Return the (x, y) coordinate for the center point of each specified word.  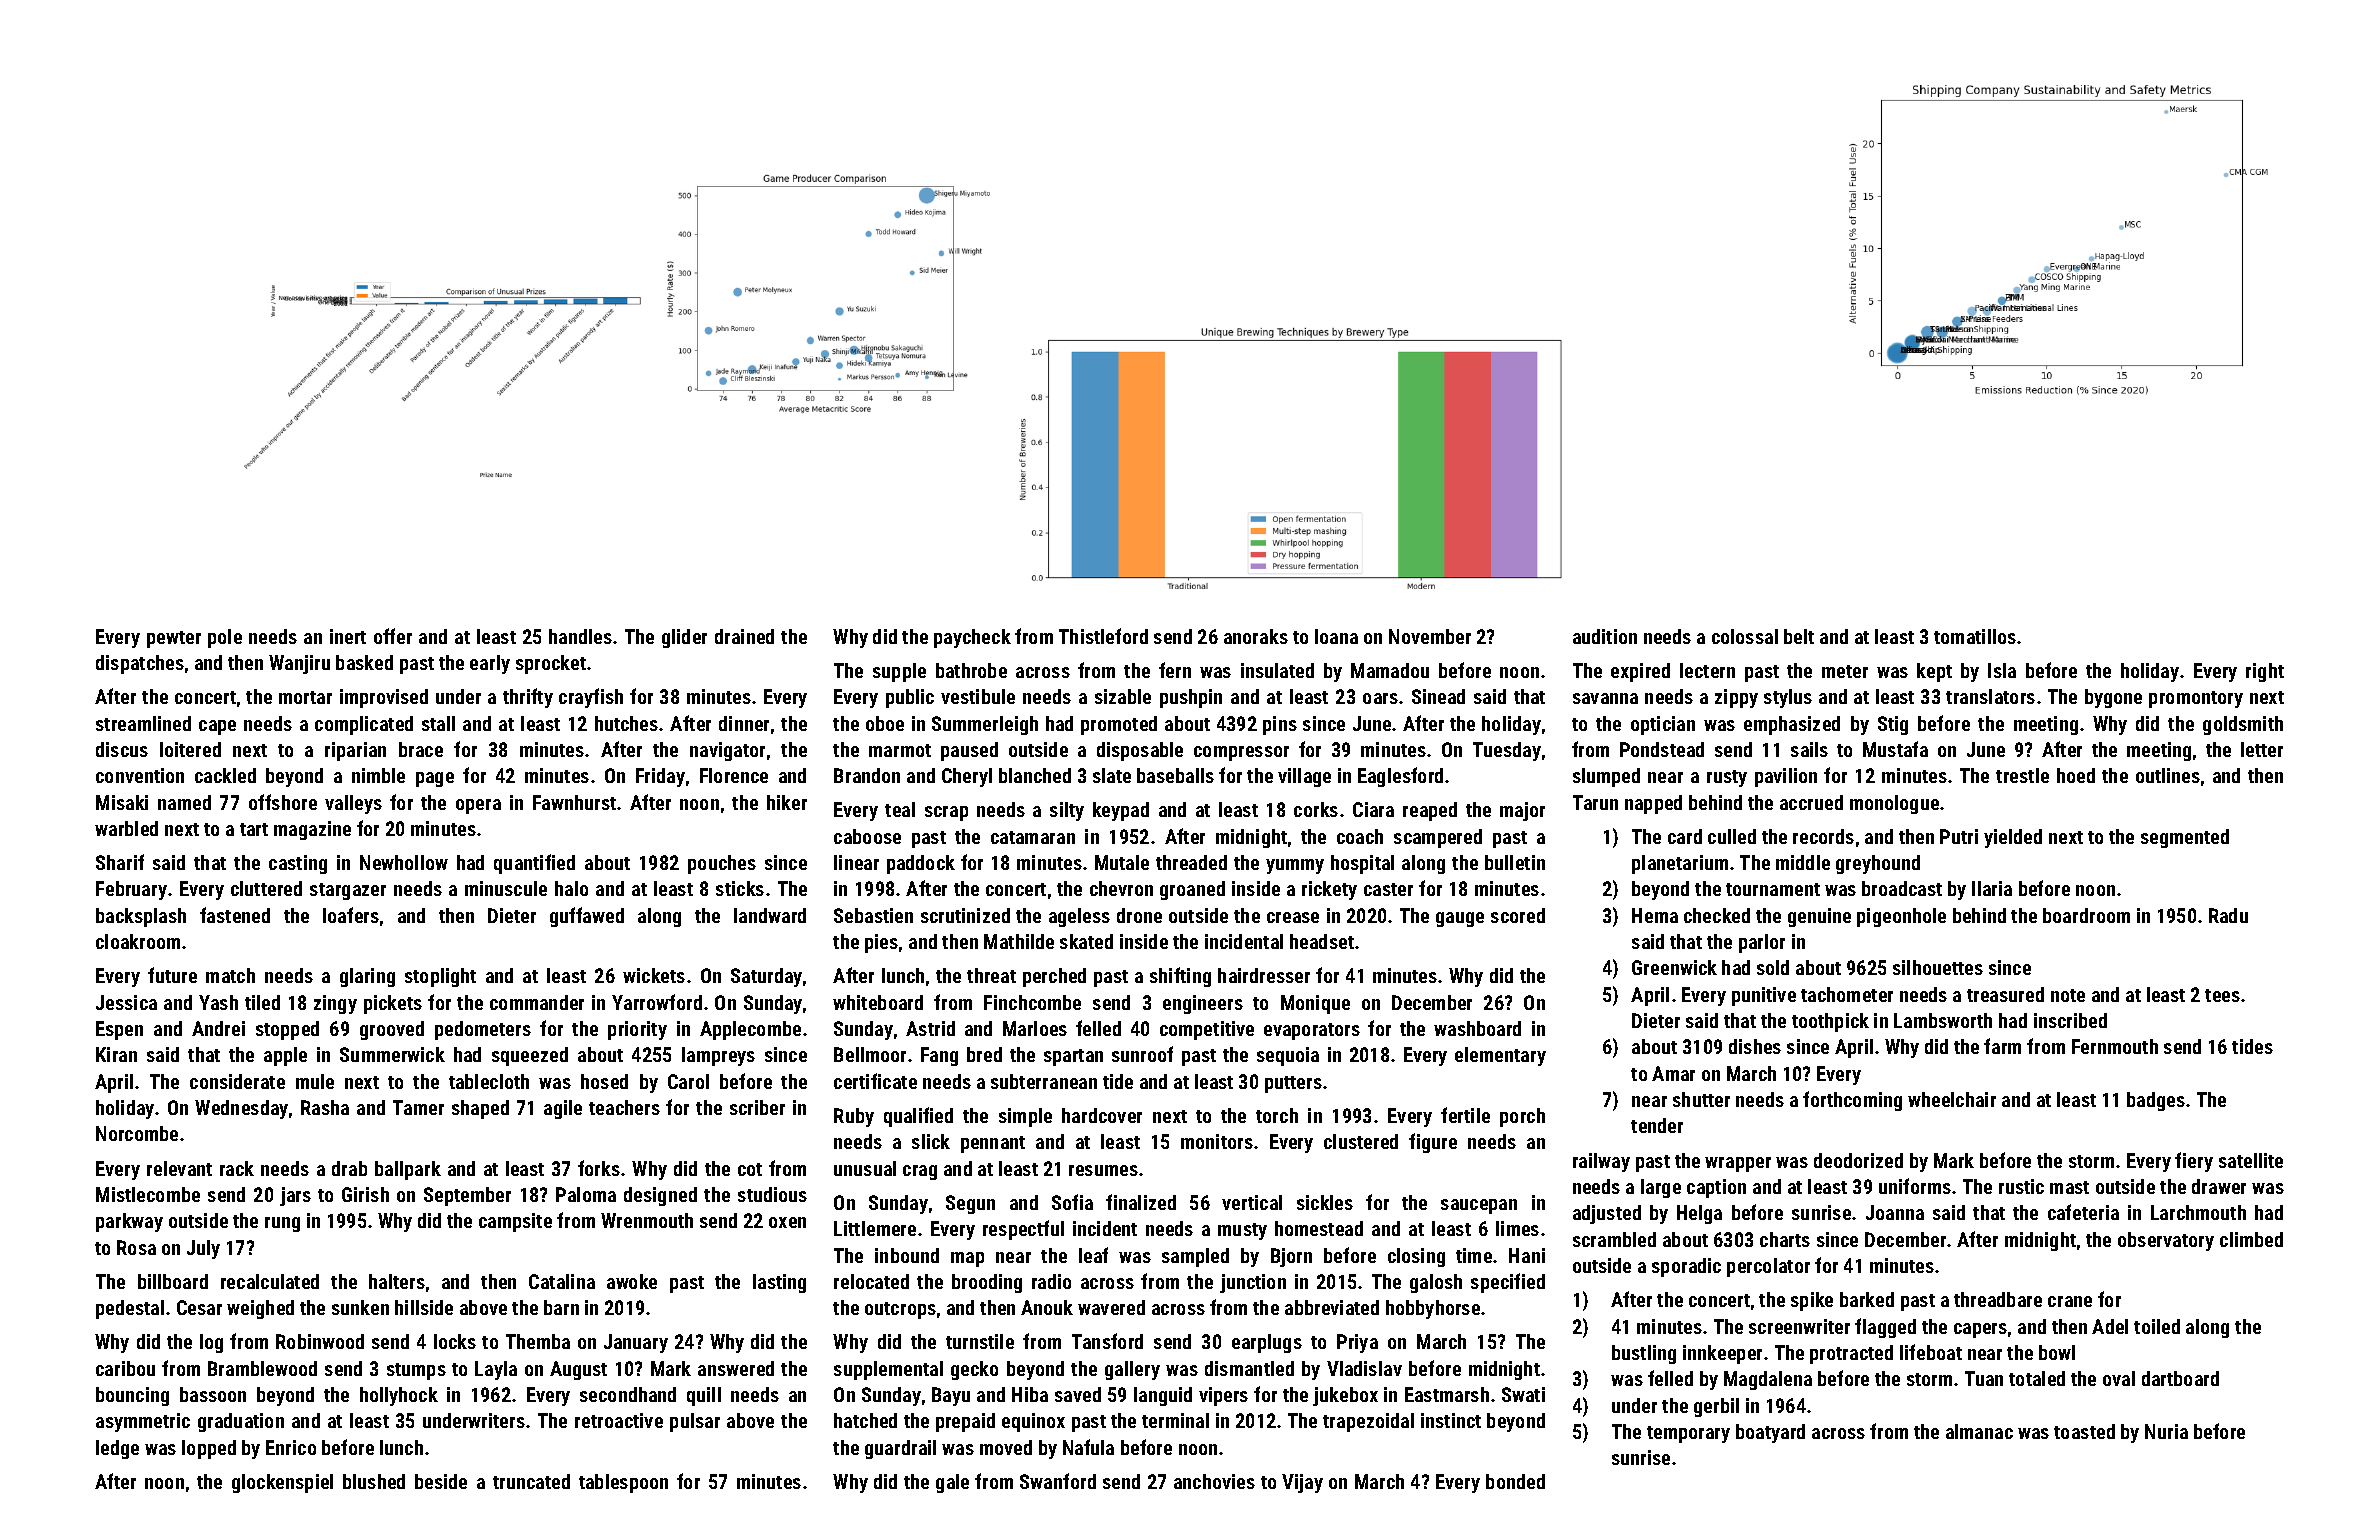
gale (952, 1483)
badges (2156, 1101)
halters (397, 1281)
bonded (1515, 1481)
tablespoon (623, 1483)
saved (1078, 1394)
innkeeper (1722, 1354)
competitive (1207, 1030)
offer (393, 636)
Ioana (1336, 636)
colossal (1745, 636)
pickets (393, 1004)
